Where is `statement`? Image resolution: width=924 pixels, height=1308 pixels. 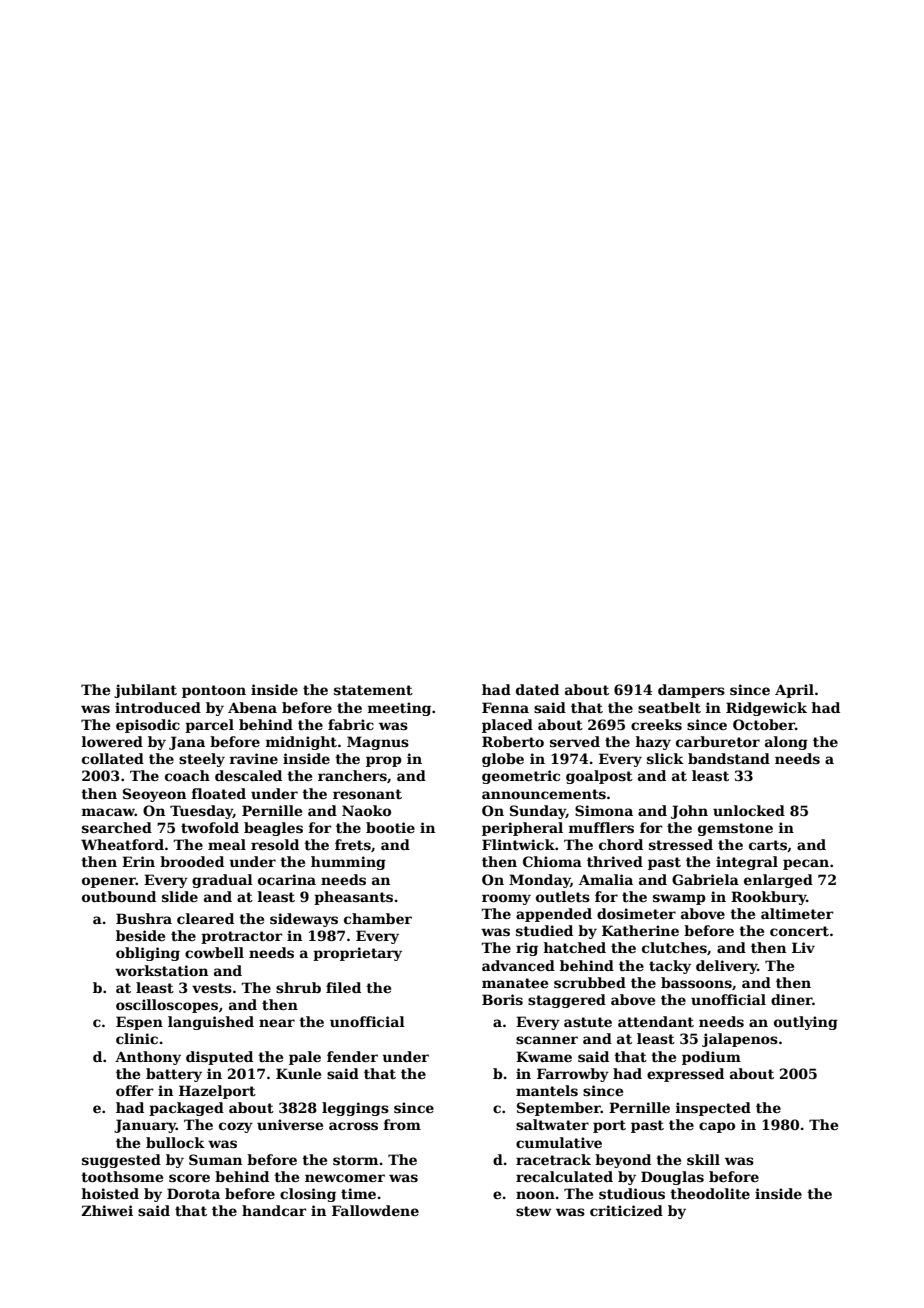
statement is located at coordinates (373, 690).
